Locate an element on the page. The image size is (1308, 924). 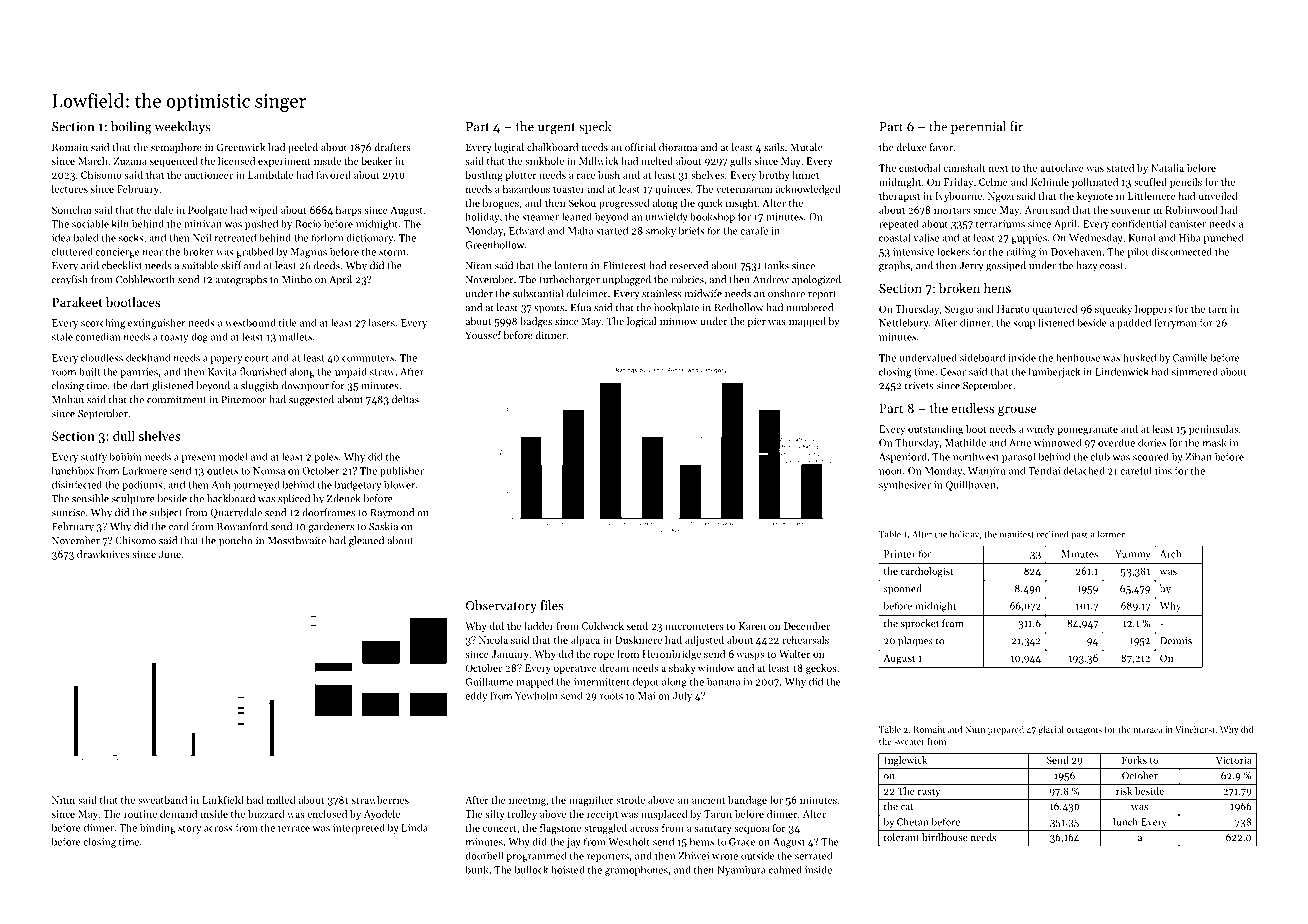
harps is located at coordinates (349, 211).
